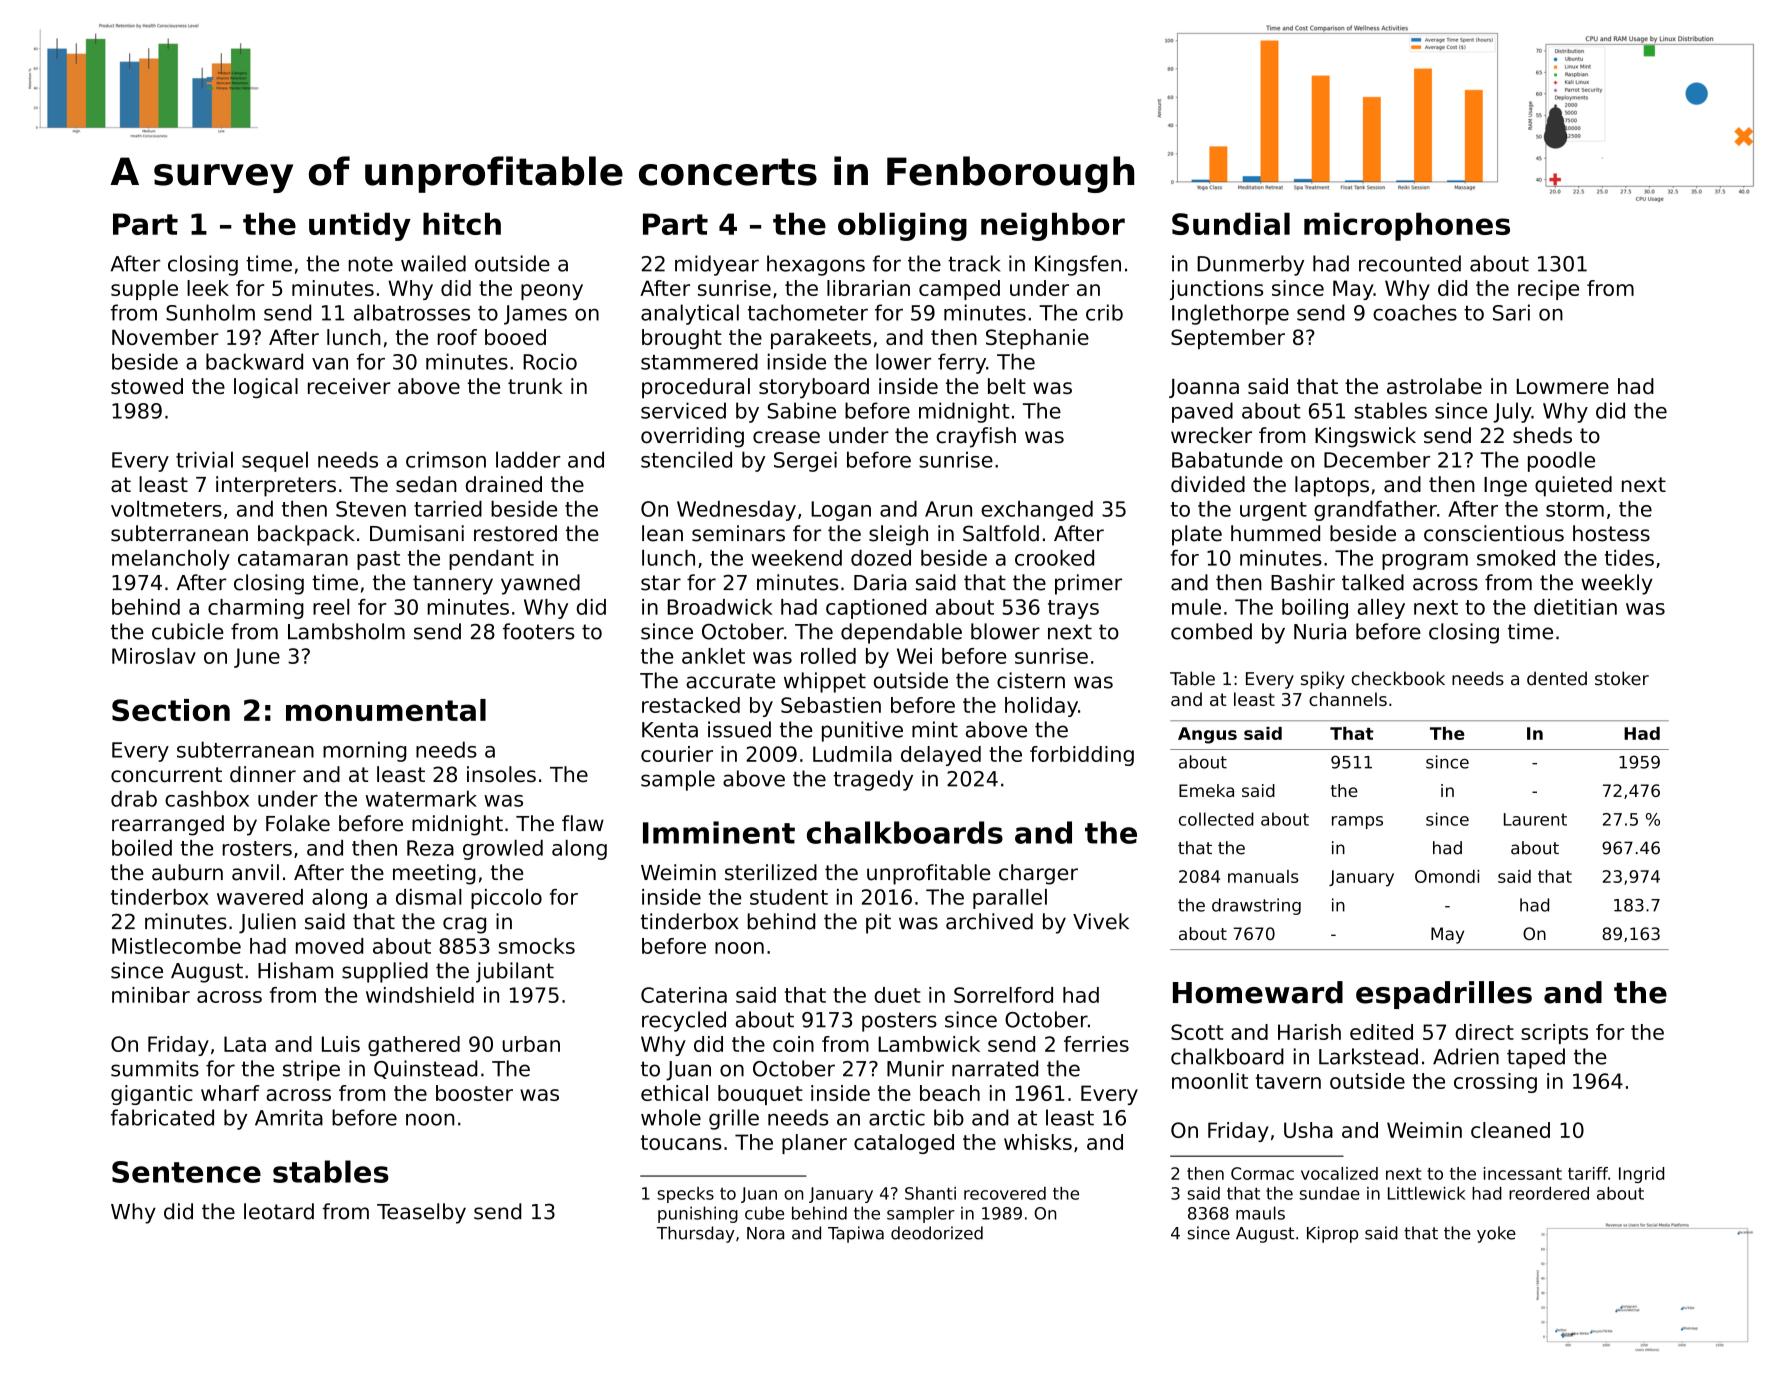 The image size is (1779, 1375). I want to click on neighbor, so click(1053, 226).
